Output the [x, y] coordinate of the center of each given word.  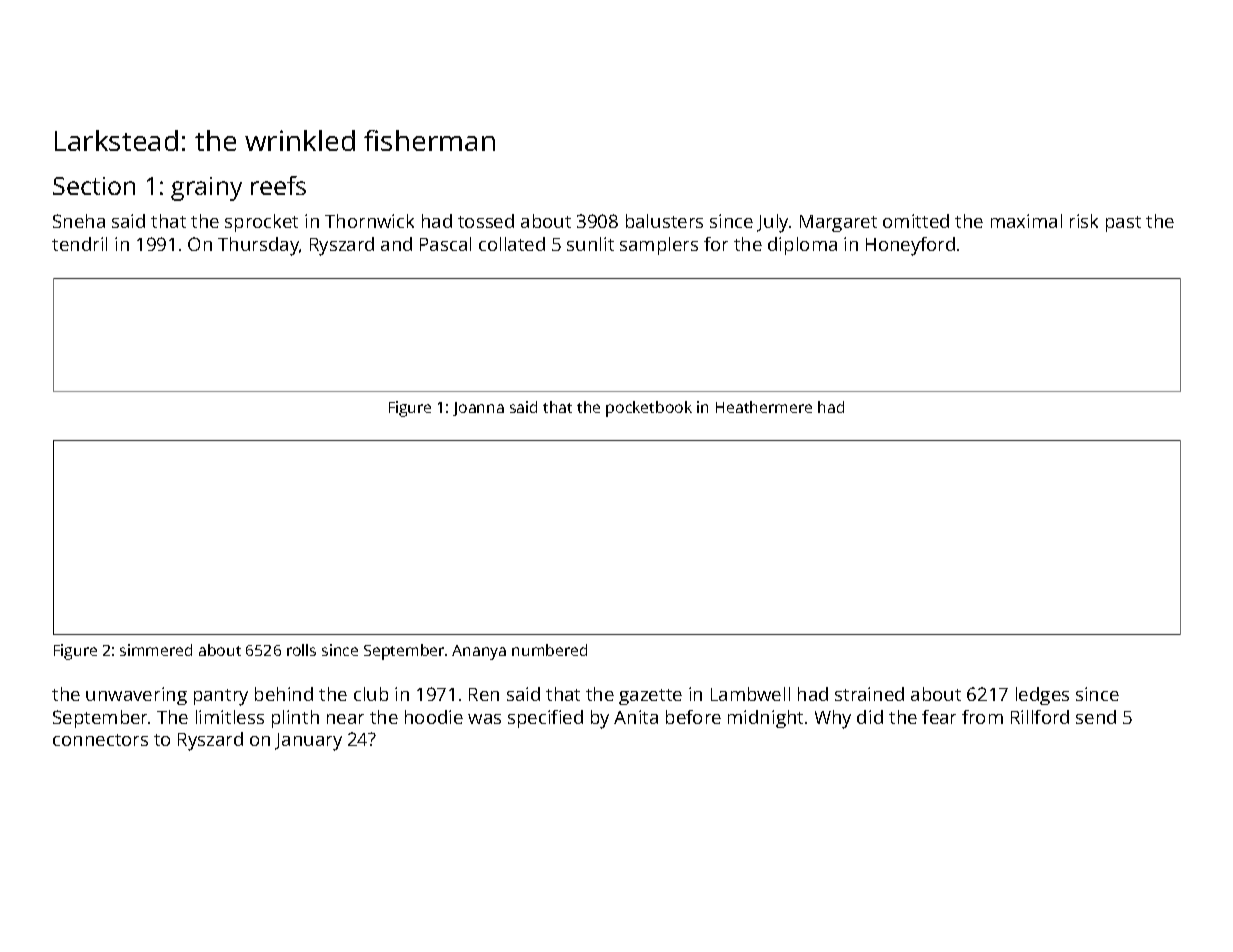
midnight [765, 719]
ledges [1042, 696]
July [773, 223]
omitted [916, 221]
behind [284, 694]
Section [94, 186]
